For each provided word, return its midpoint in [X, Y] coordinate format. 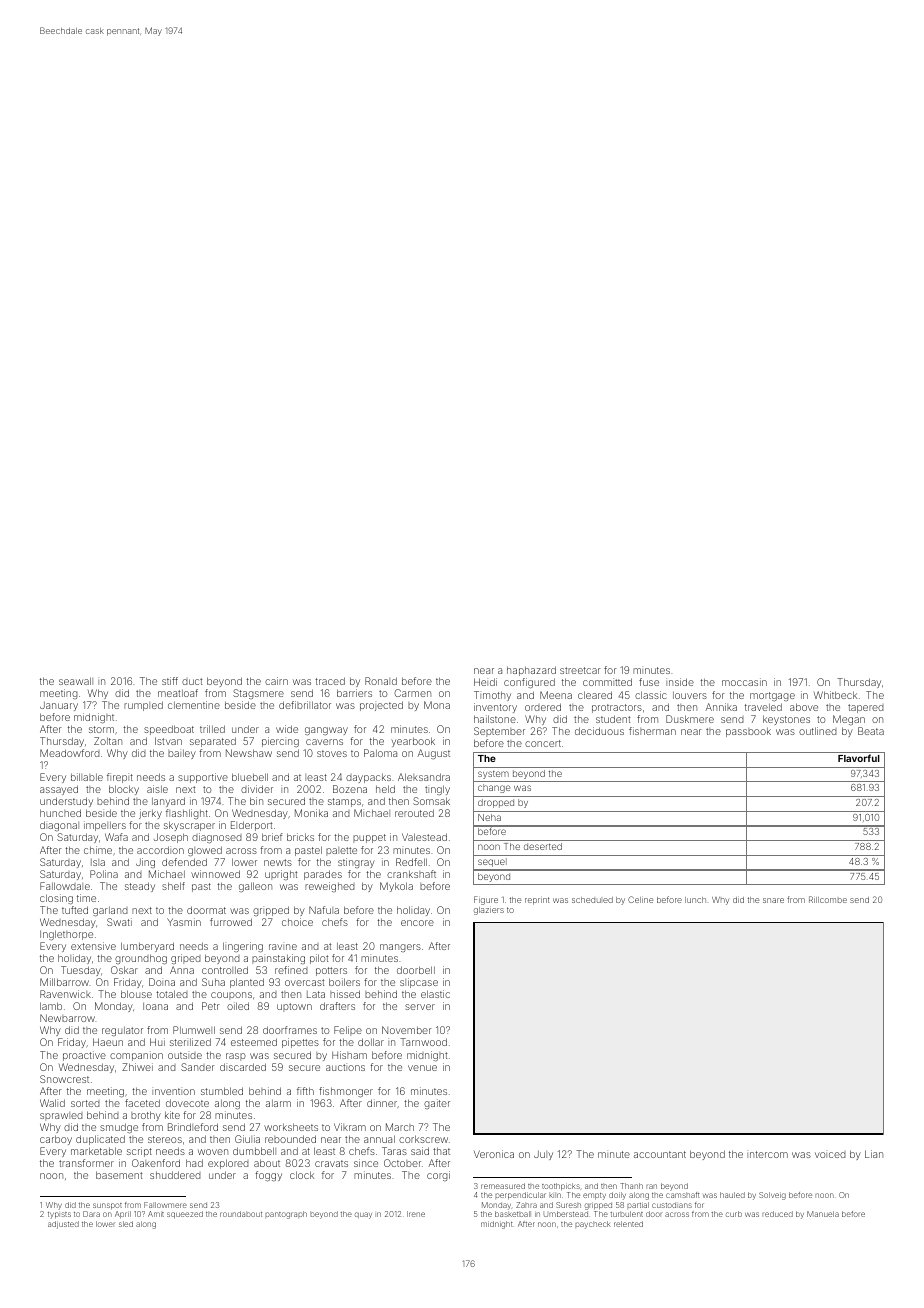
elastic [435, 994]
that [441, 1151]
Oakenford [156, 1163]
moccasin [744, 682]
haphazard [531, 671]
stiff [170, 681]
